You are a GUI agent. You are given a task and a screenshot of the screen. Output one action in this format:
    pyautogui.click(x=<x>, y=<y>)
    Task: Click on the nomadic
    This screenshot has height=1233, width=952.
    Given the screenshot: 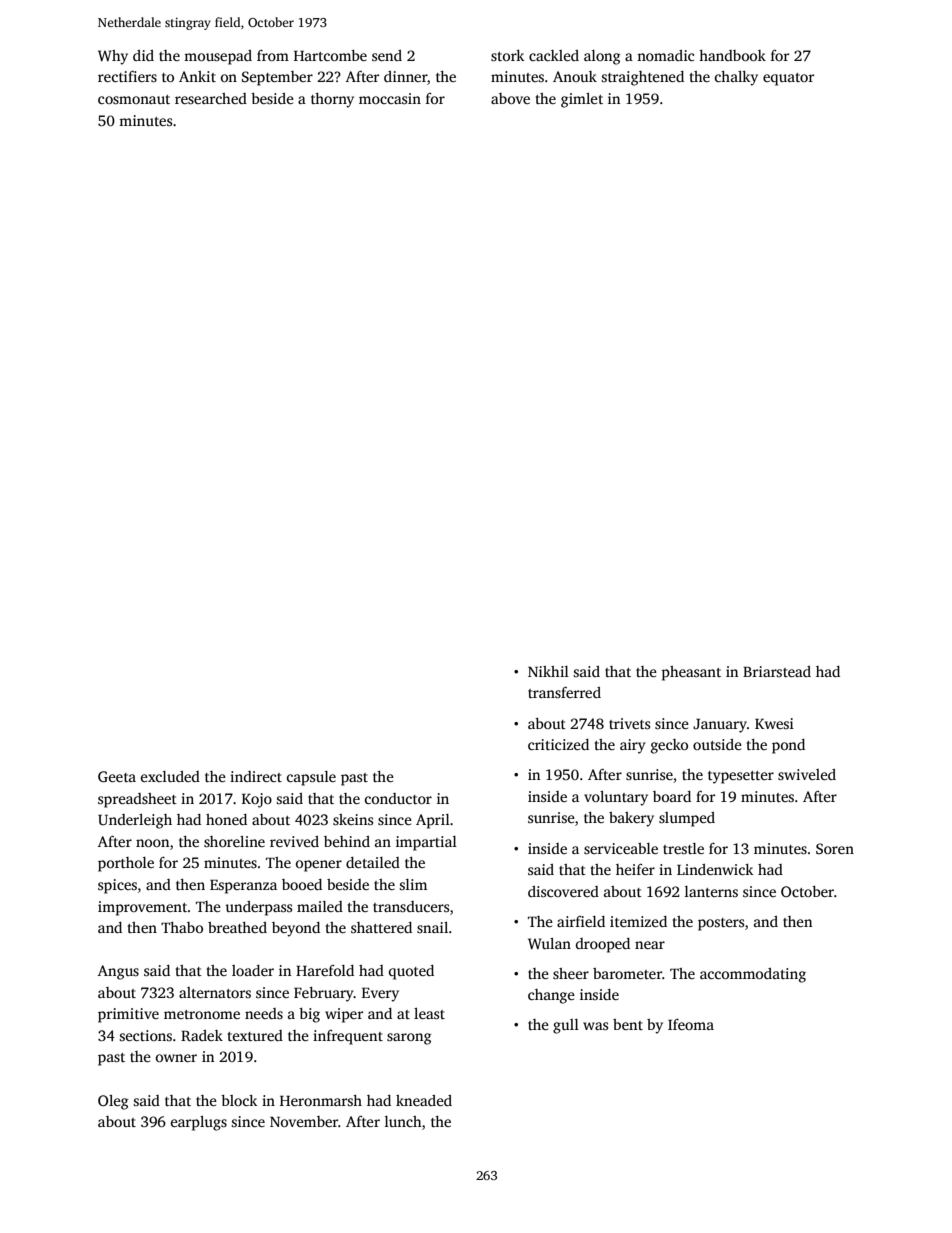 What is the action you would take?
    pyautogui.click(x=665, y=55)
